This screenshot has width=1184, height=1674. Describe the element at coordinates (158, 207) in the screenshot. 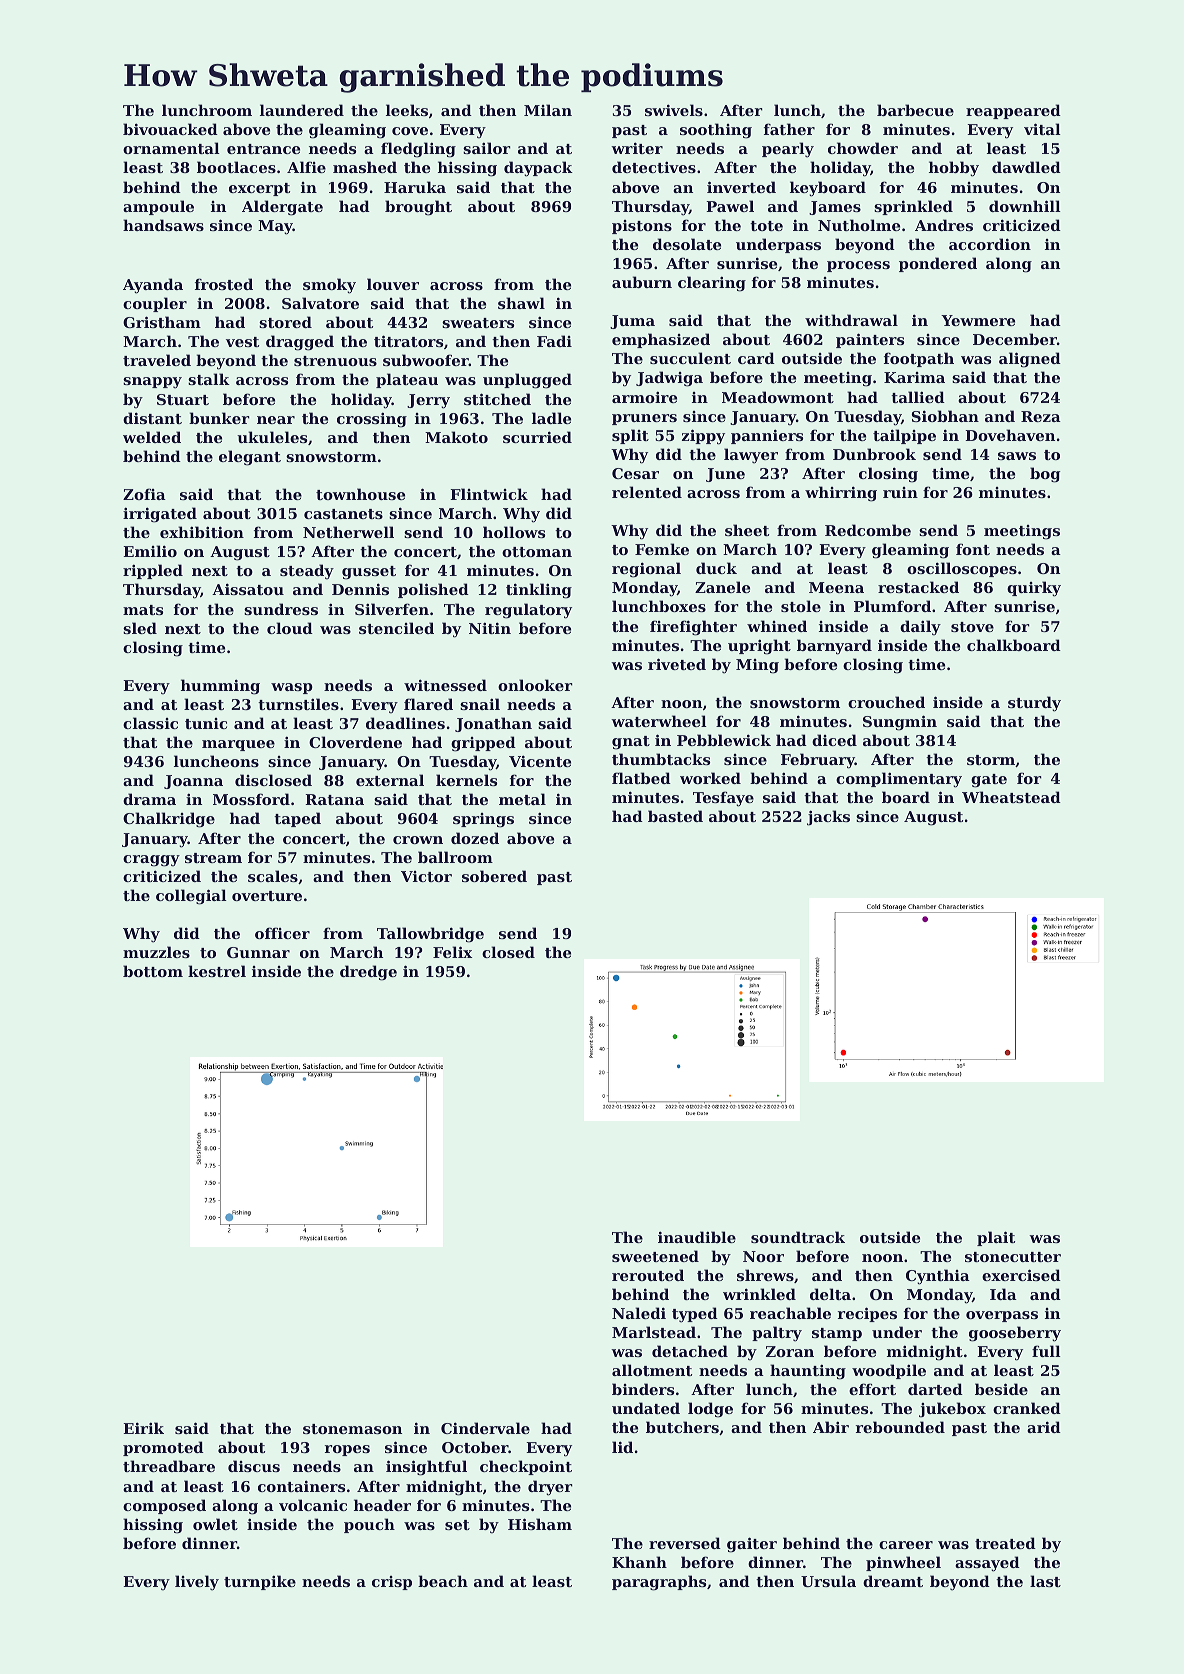

I see `ampoule` at that location.
